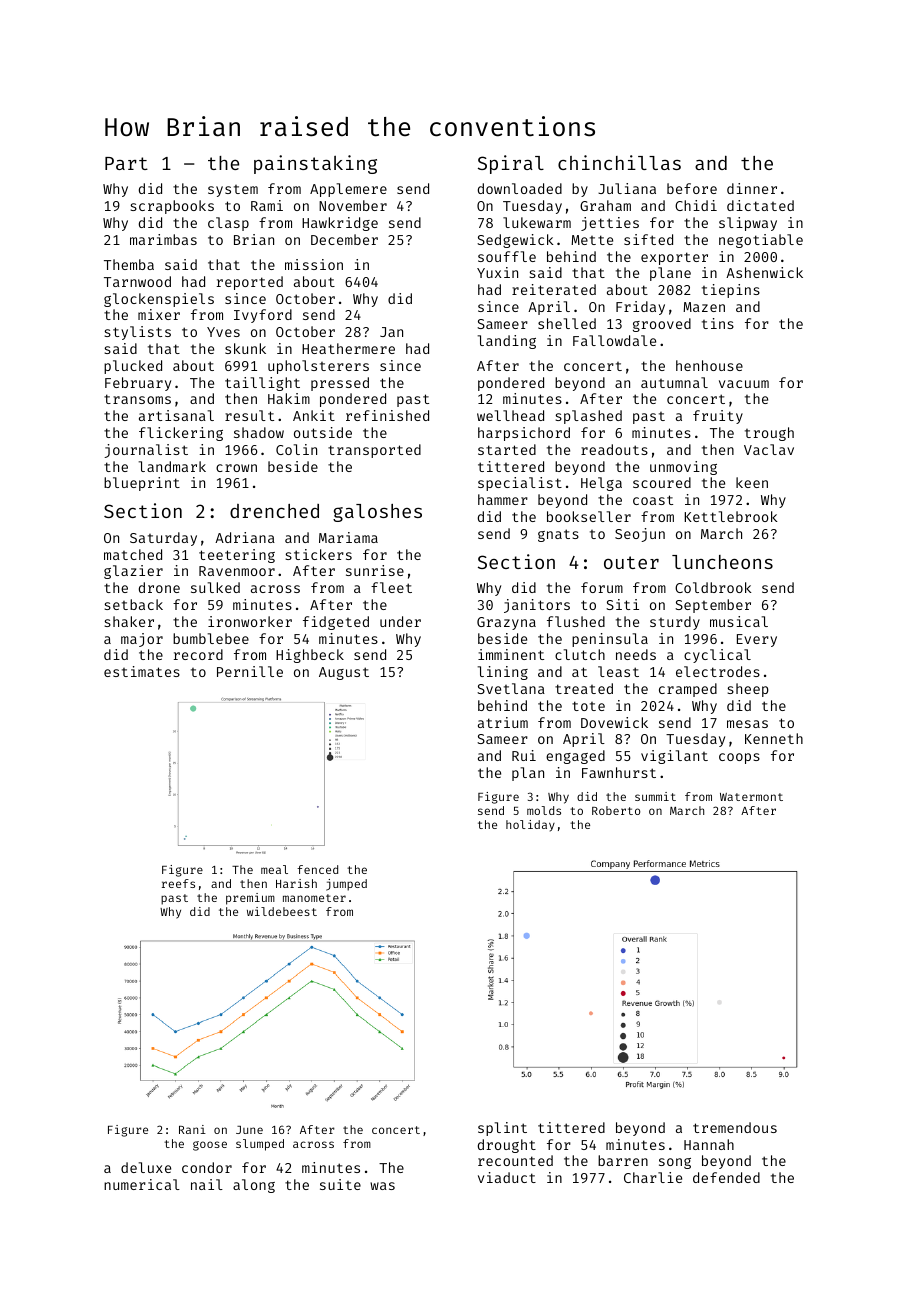  I want to click on Roberto, so click(616, 810).
